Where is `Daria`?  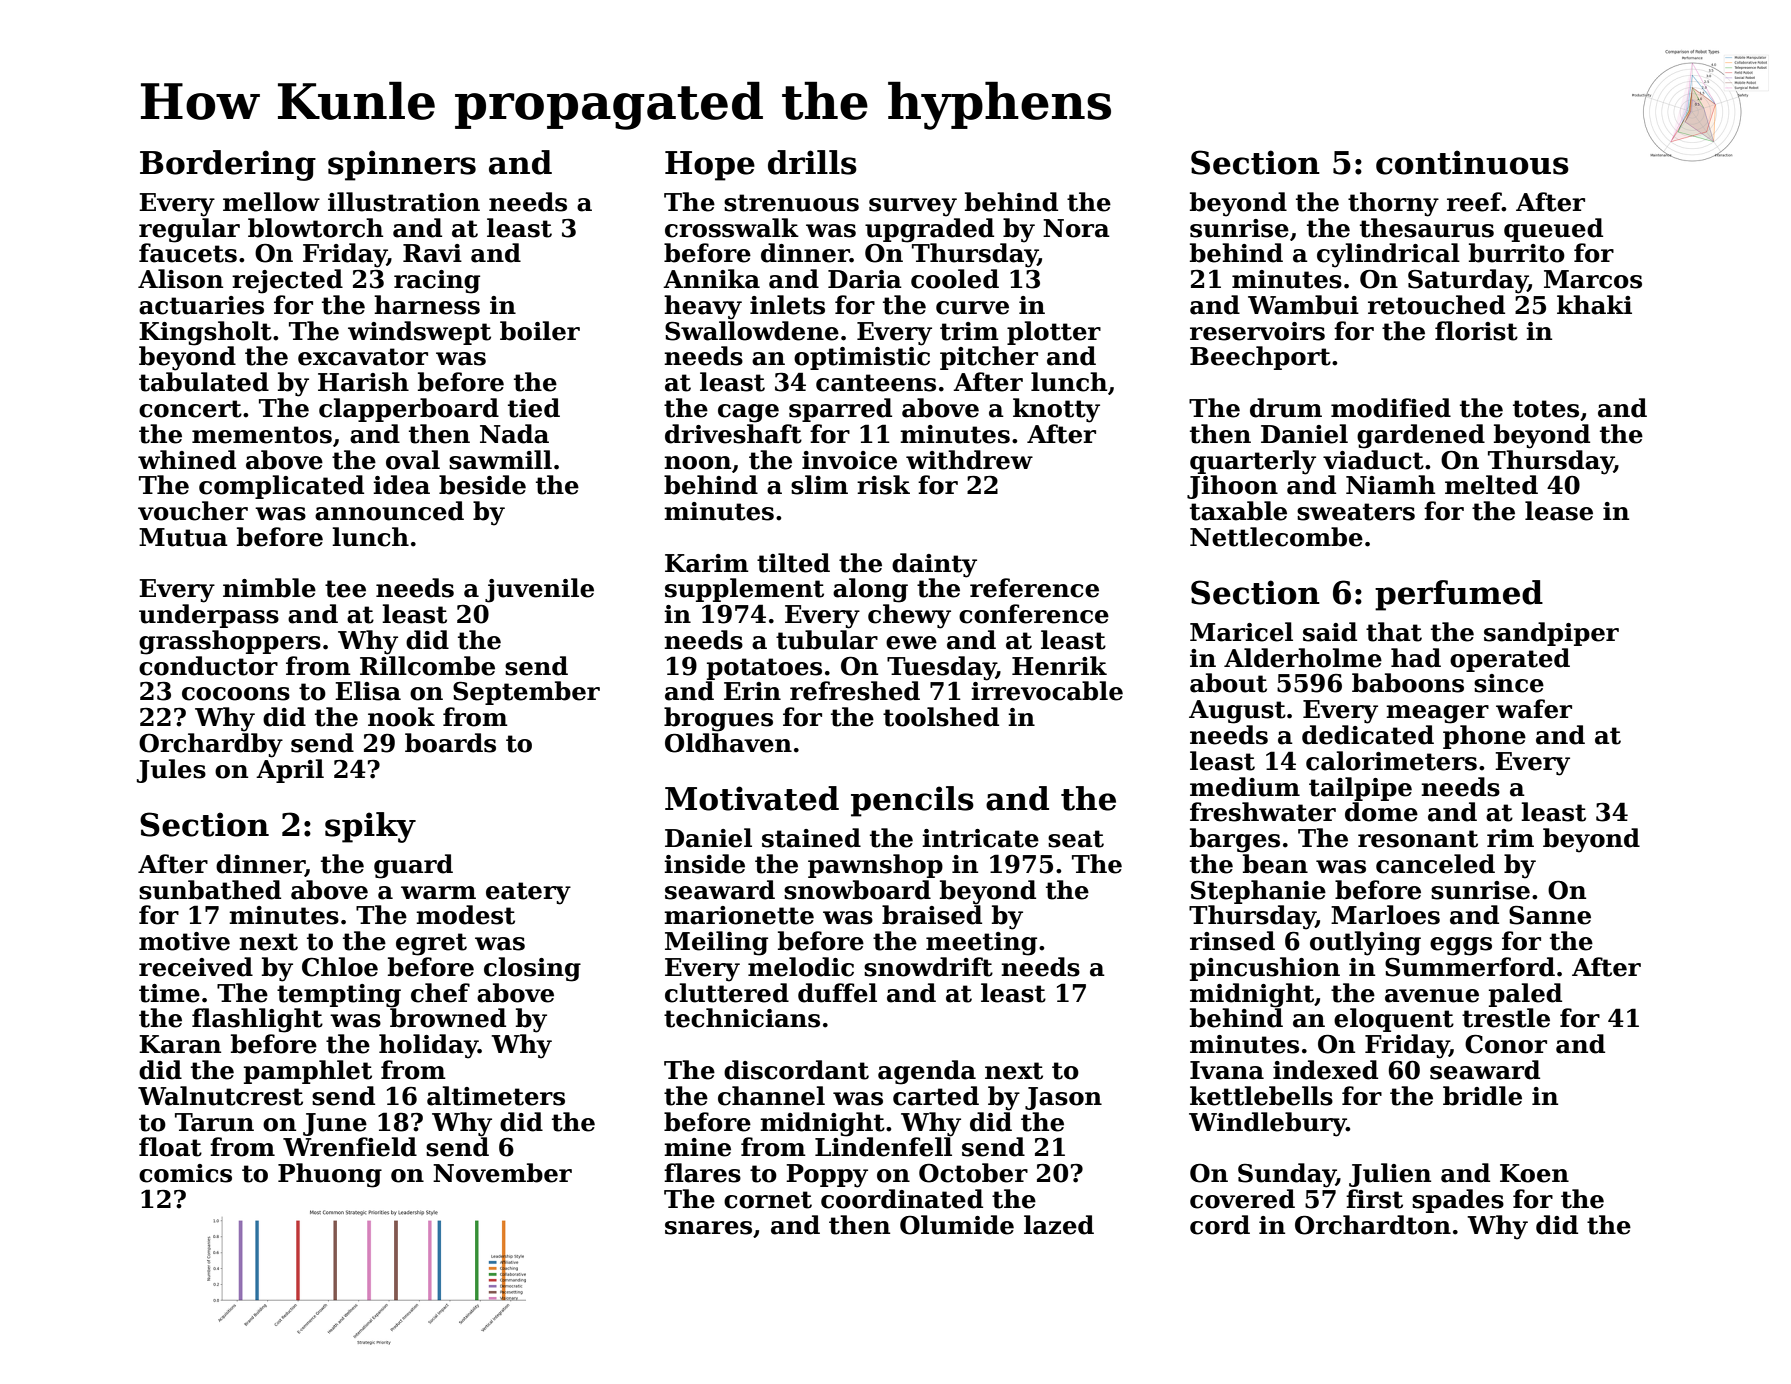 Daria is located at coordinates (865, 279).
